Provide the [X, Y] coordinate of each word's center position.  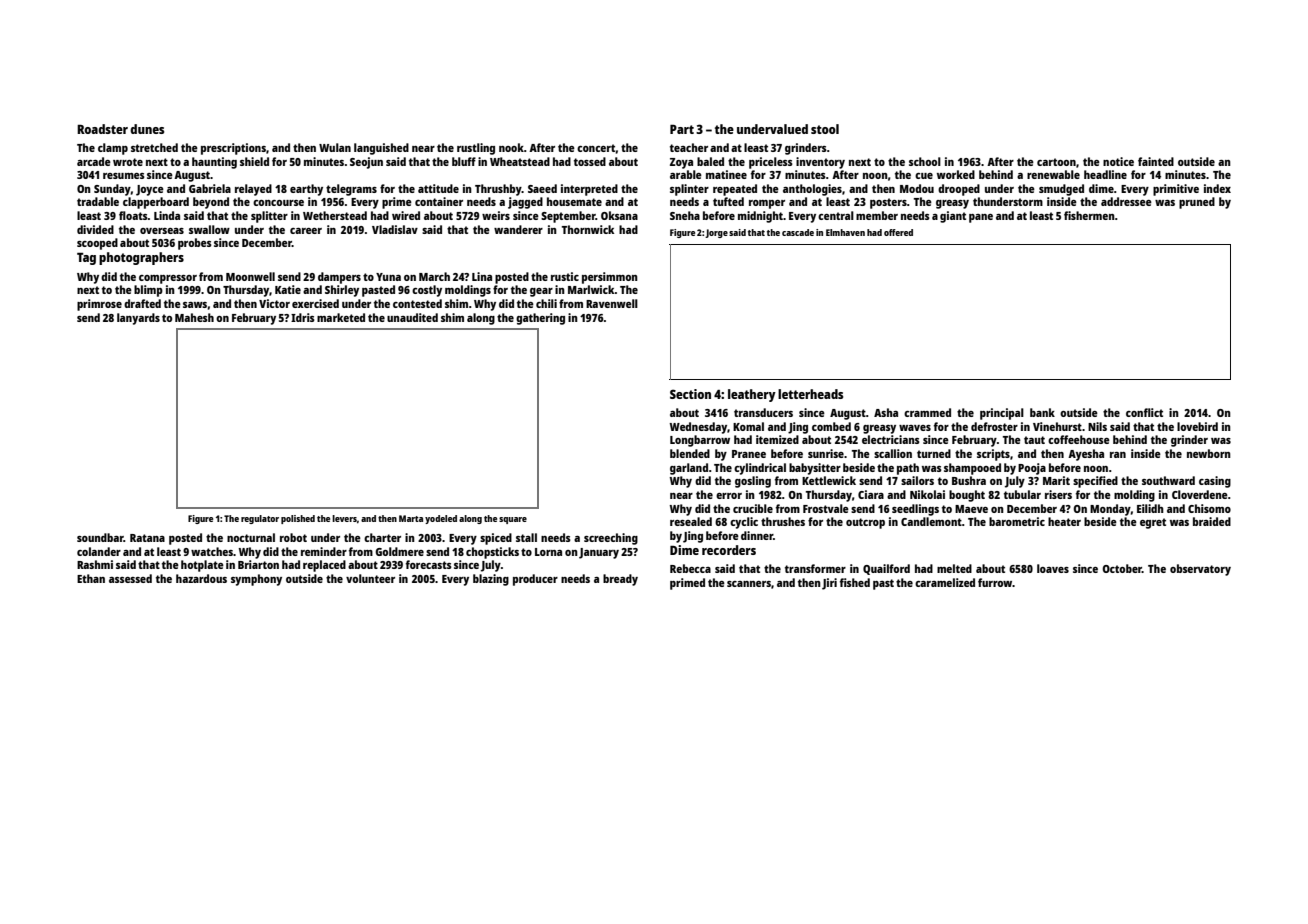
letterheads [810, 394]
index [1217, 188]
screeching [611, 539]
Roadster [102, 129]
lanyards [138, 319]
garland [689, 469]
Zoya [681, 163]
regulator [260, 519]
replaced [324, 566]
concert [596, 148]
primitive [1176, 190]
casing [1215, 482]
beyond [211, 203]
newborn [1209, 453]
